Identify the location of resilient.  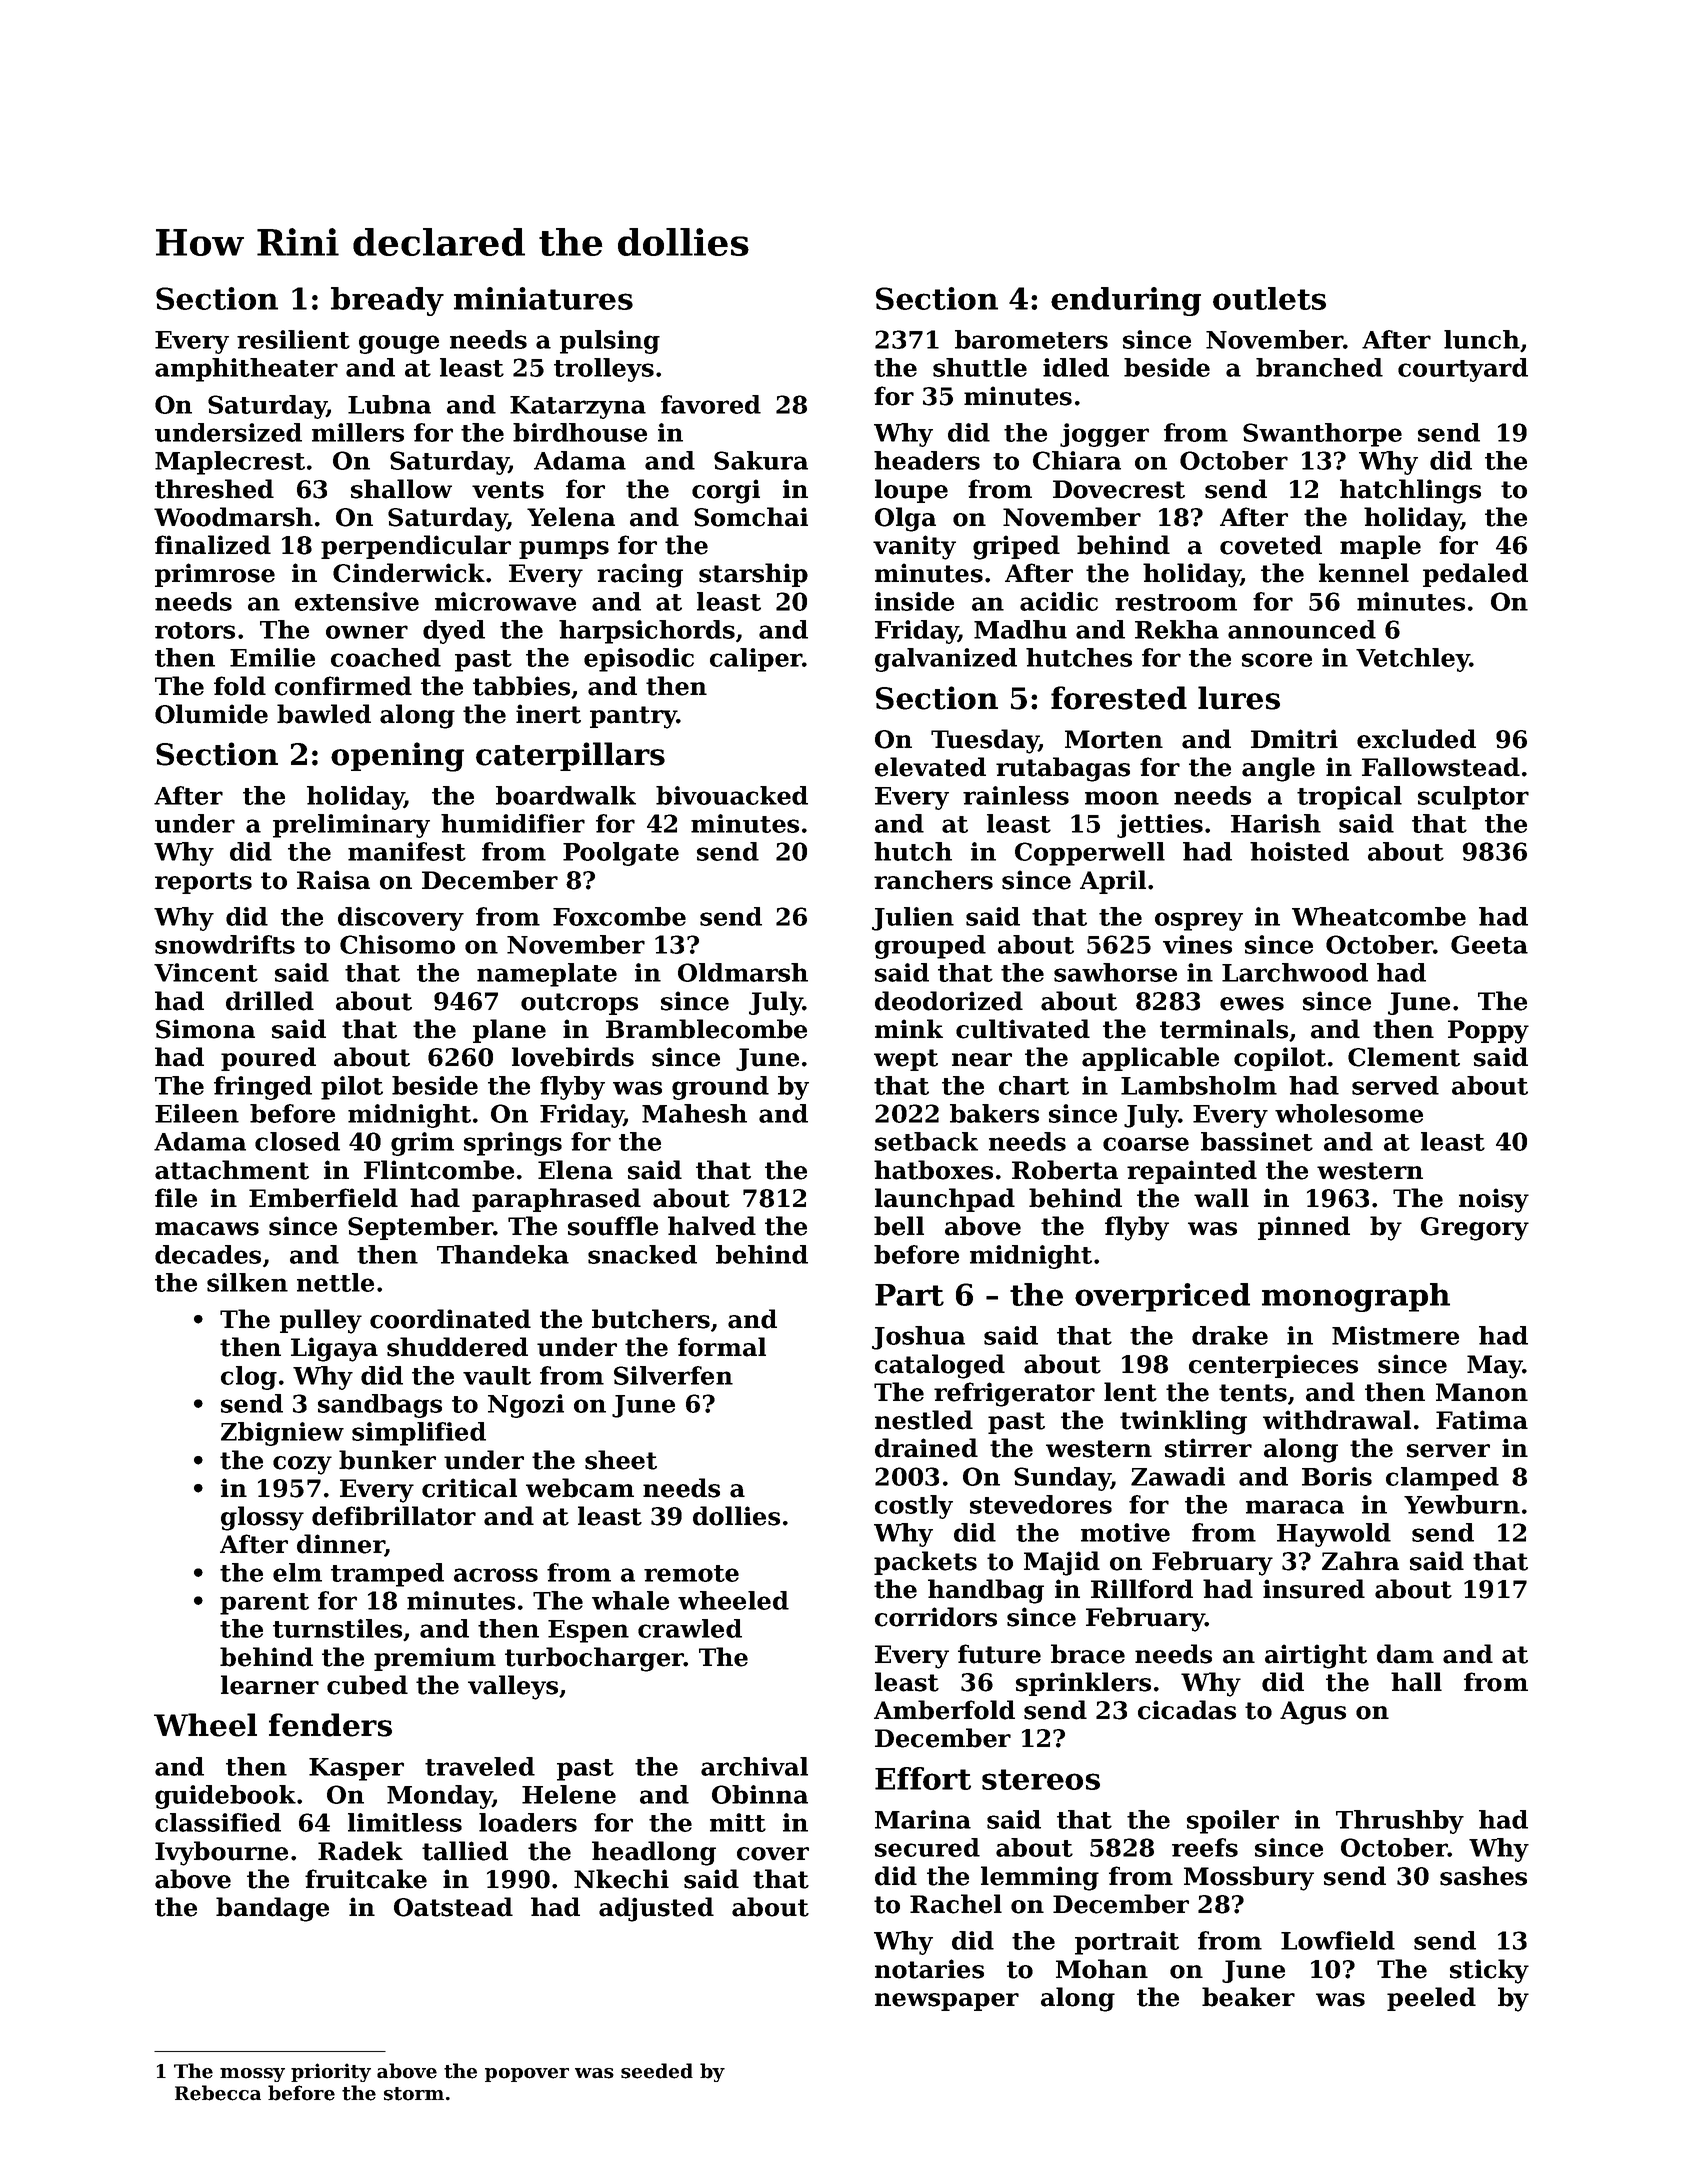
(293, 339).
